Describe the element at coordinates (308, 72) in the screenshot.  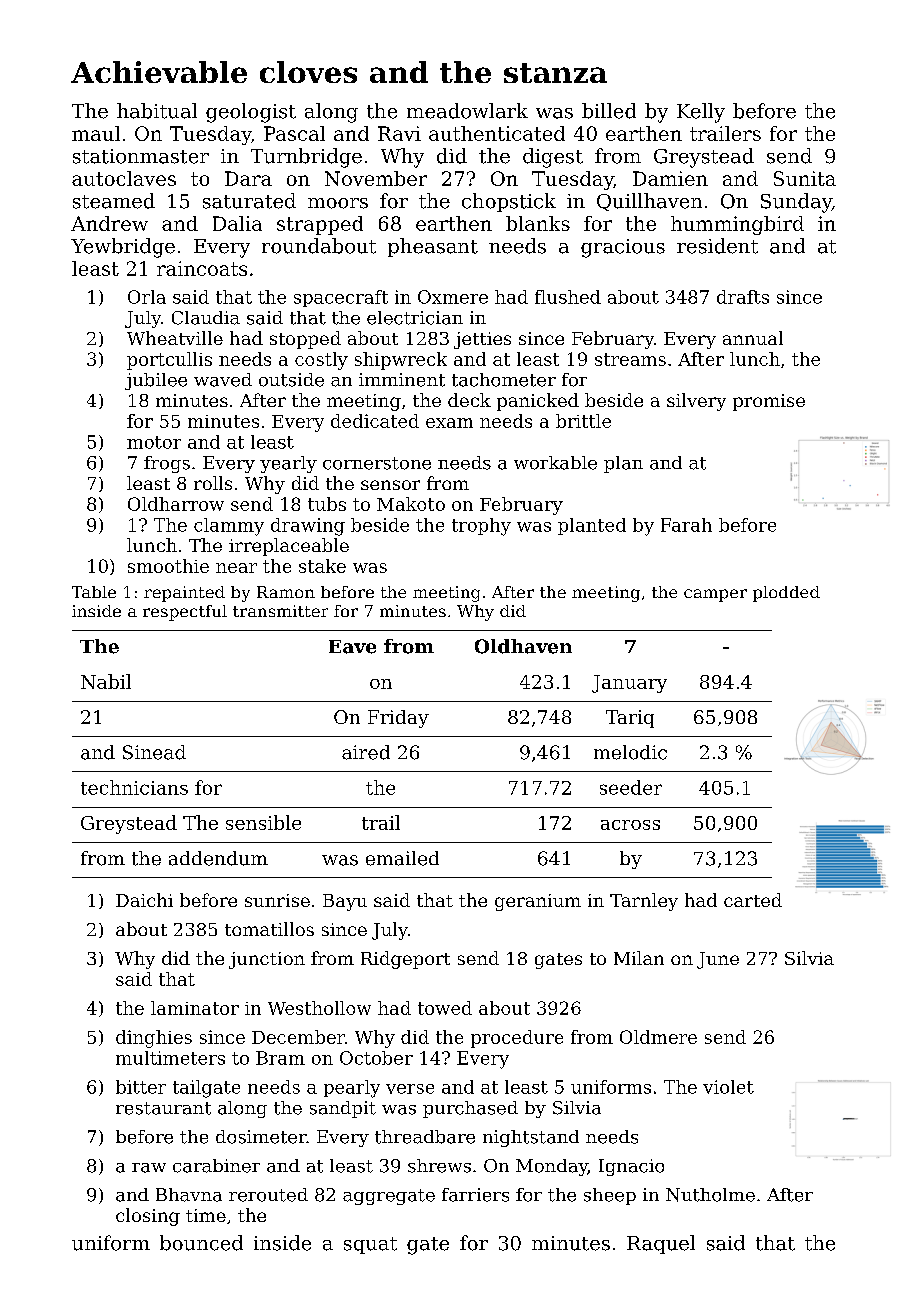
I see `cloves` at that location.
